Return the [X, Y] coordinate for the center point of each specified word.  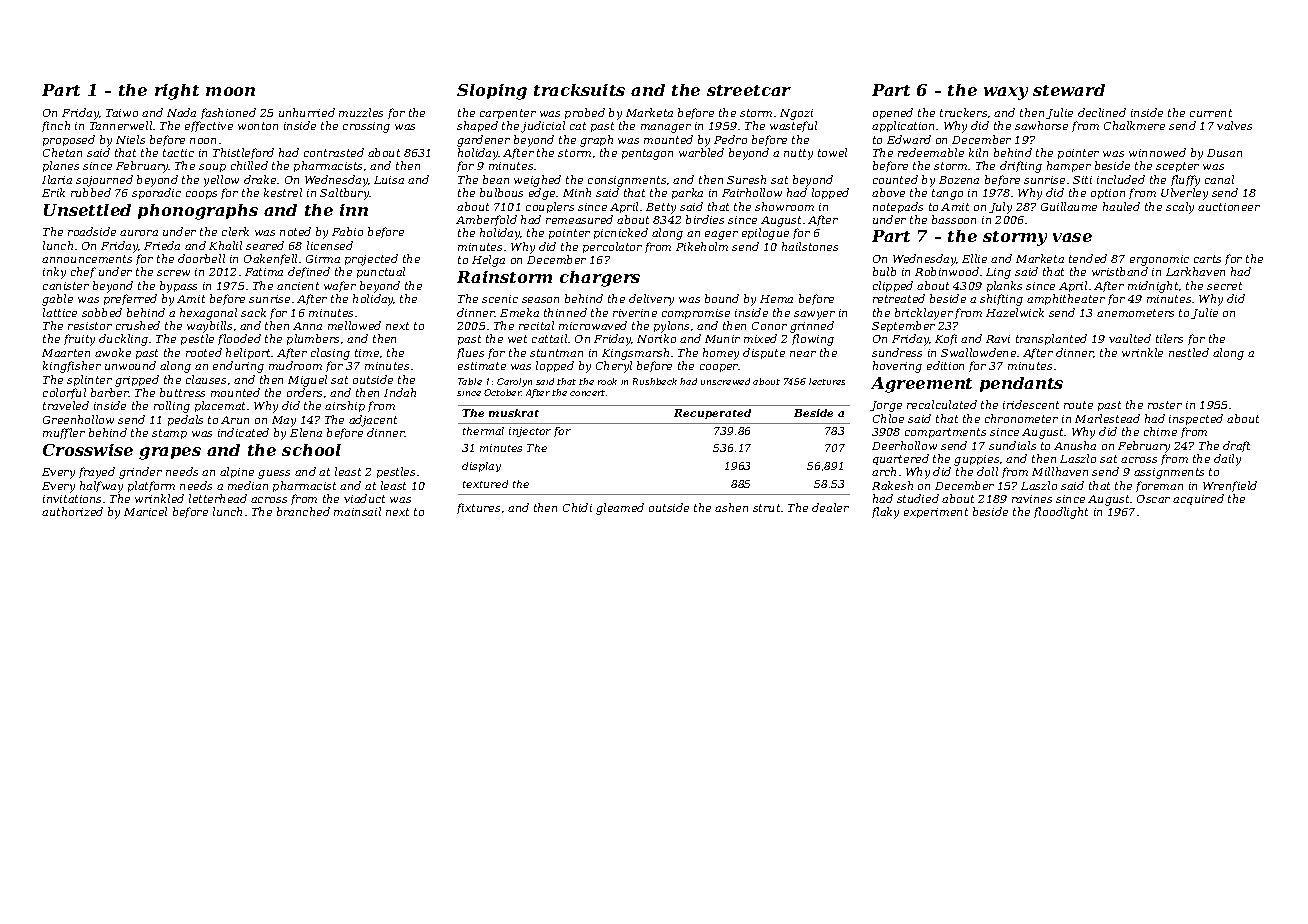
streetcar [749, 90]
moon [230, 91]
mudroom [295, 365]
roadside [92, 231]
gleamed [620, 509]
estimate [482, 366]
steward [1069, 90]
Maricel [145, 511]
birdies [705, 219]
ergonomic [1159, 260]
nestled [1189, 352]
